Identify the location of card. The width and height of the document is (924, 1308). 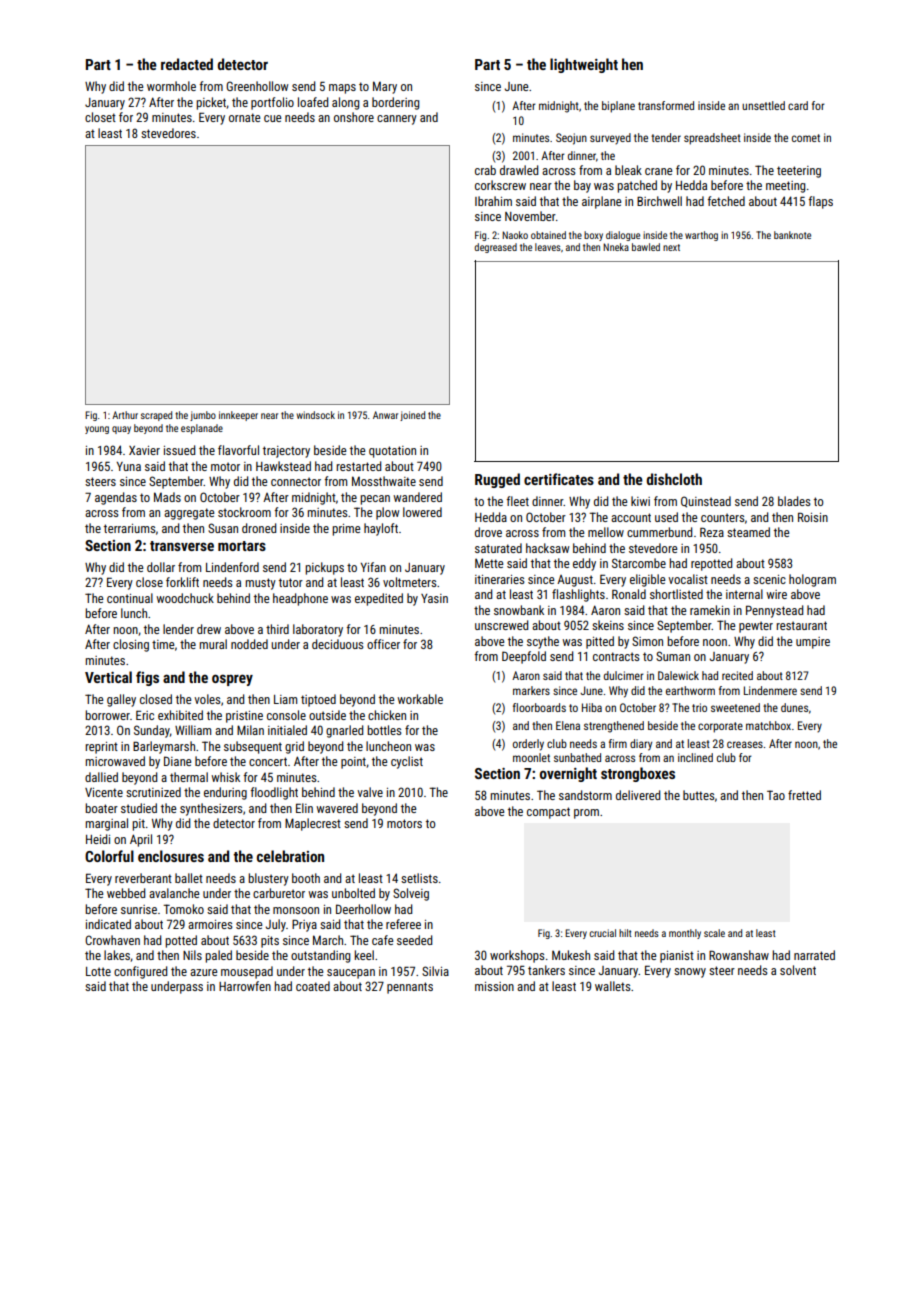
(798, 105).
